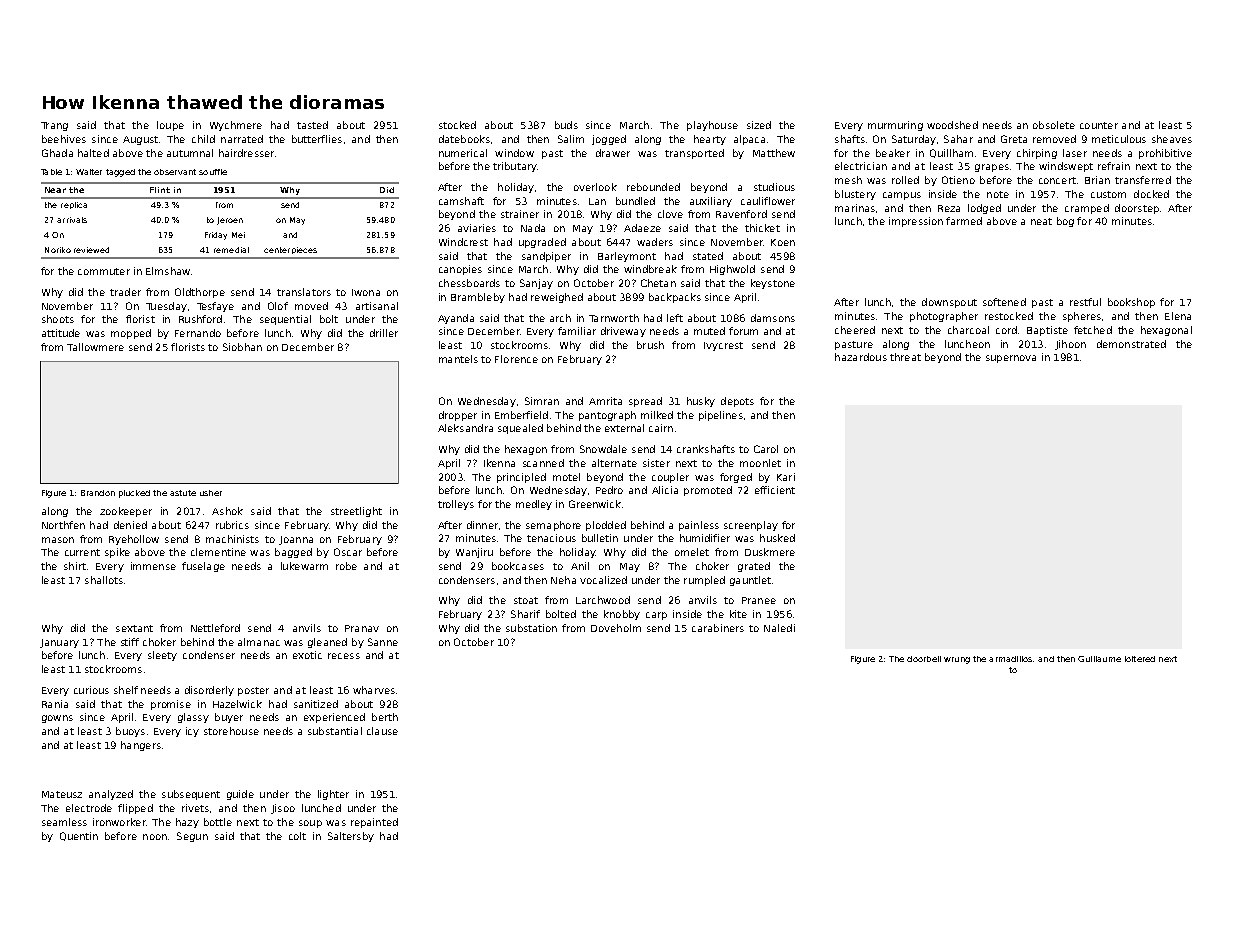  Describe the element at coordinates (98, 493) in the screenshot. I see `Brandon` at that location.
